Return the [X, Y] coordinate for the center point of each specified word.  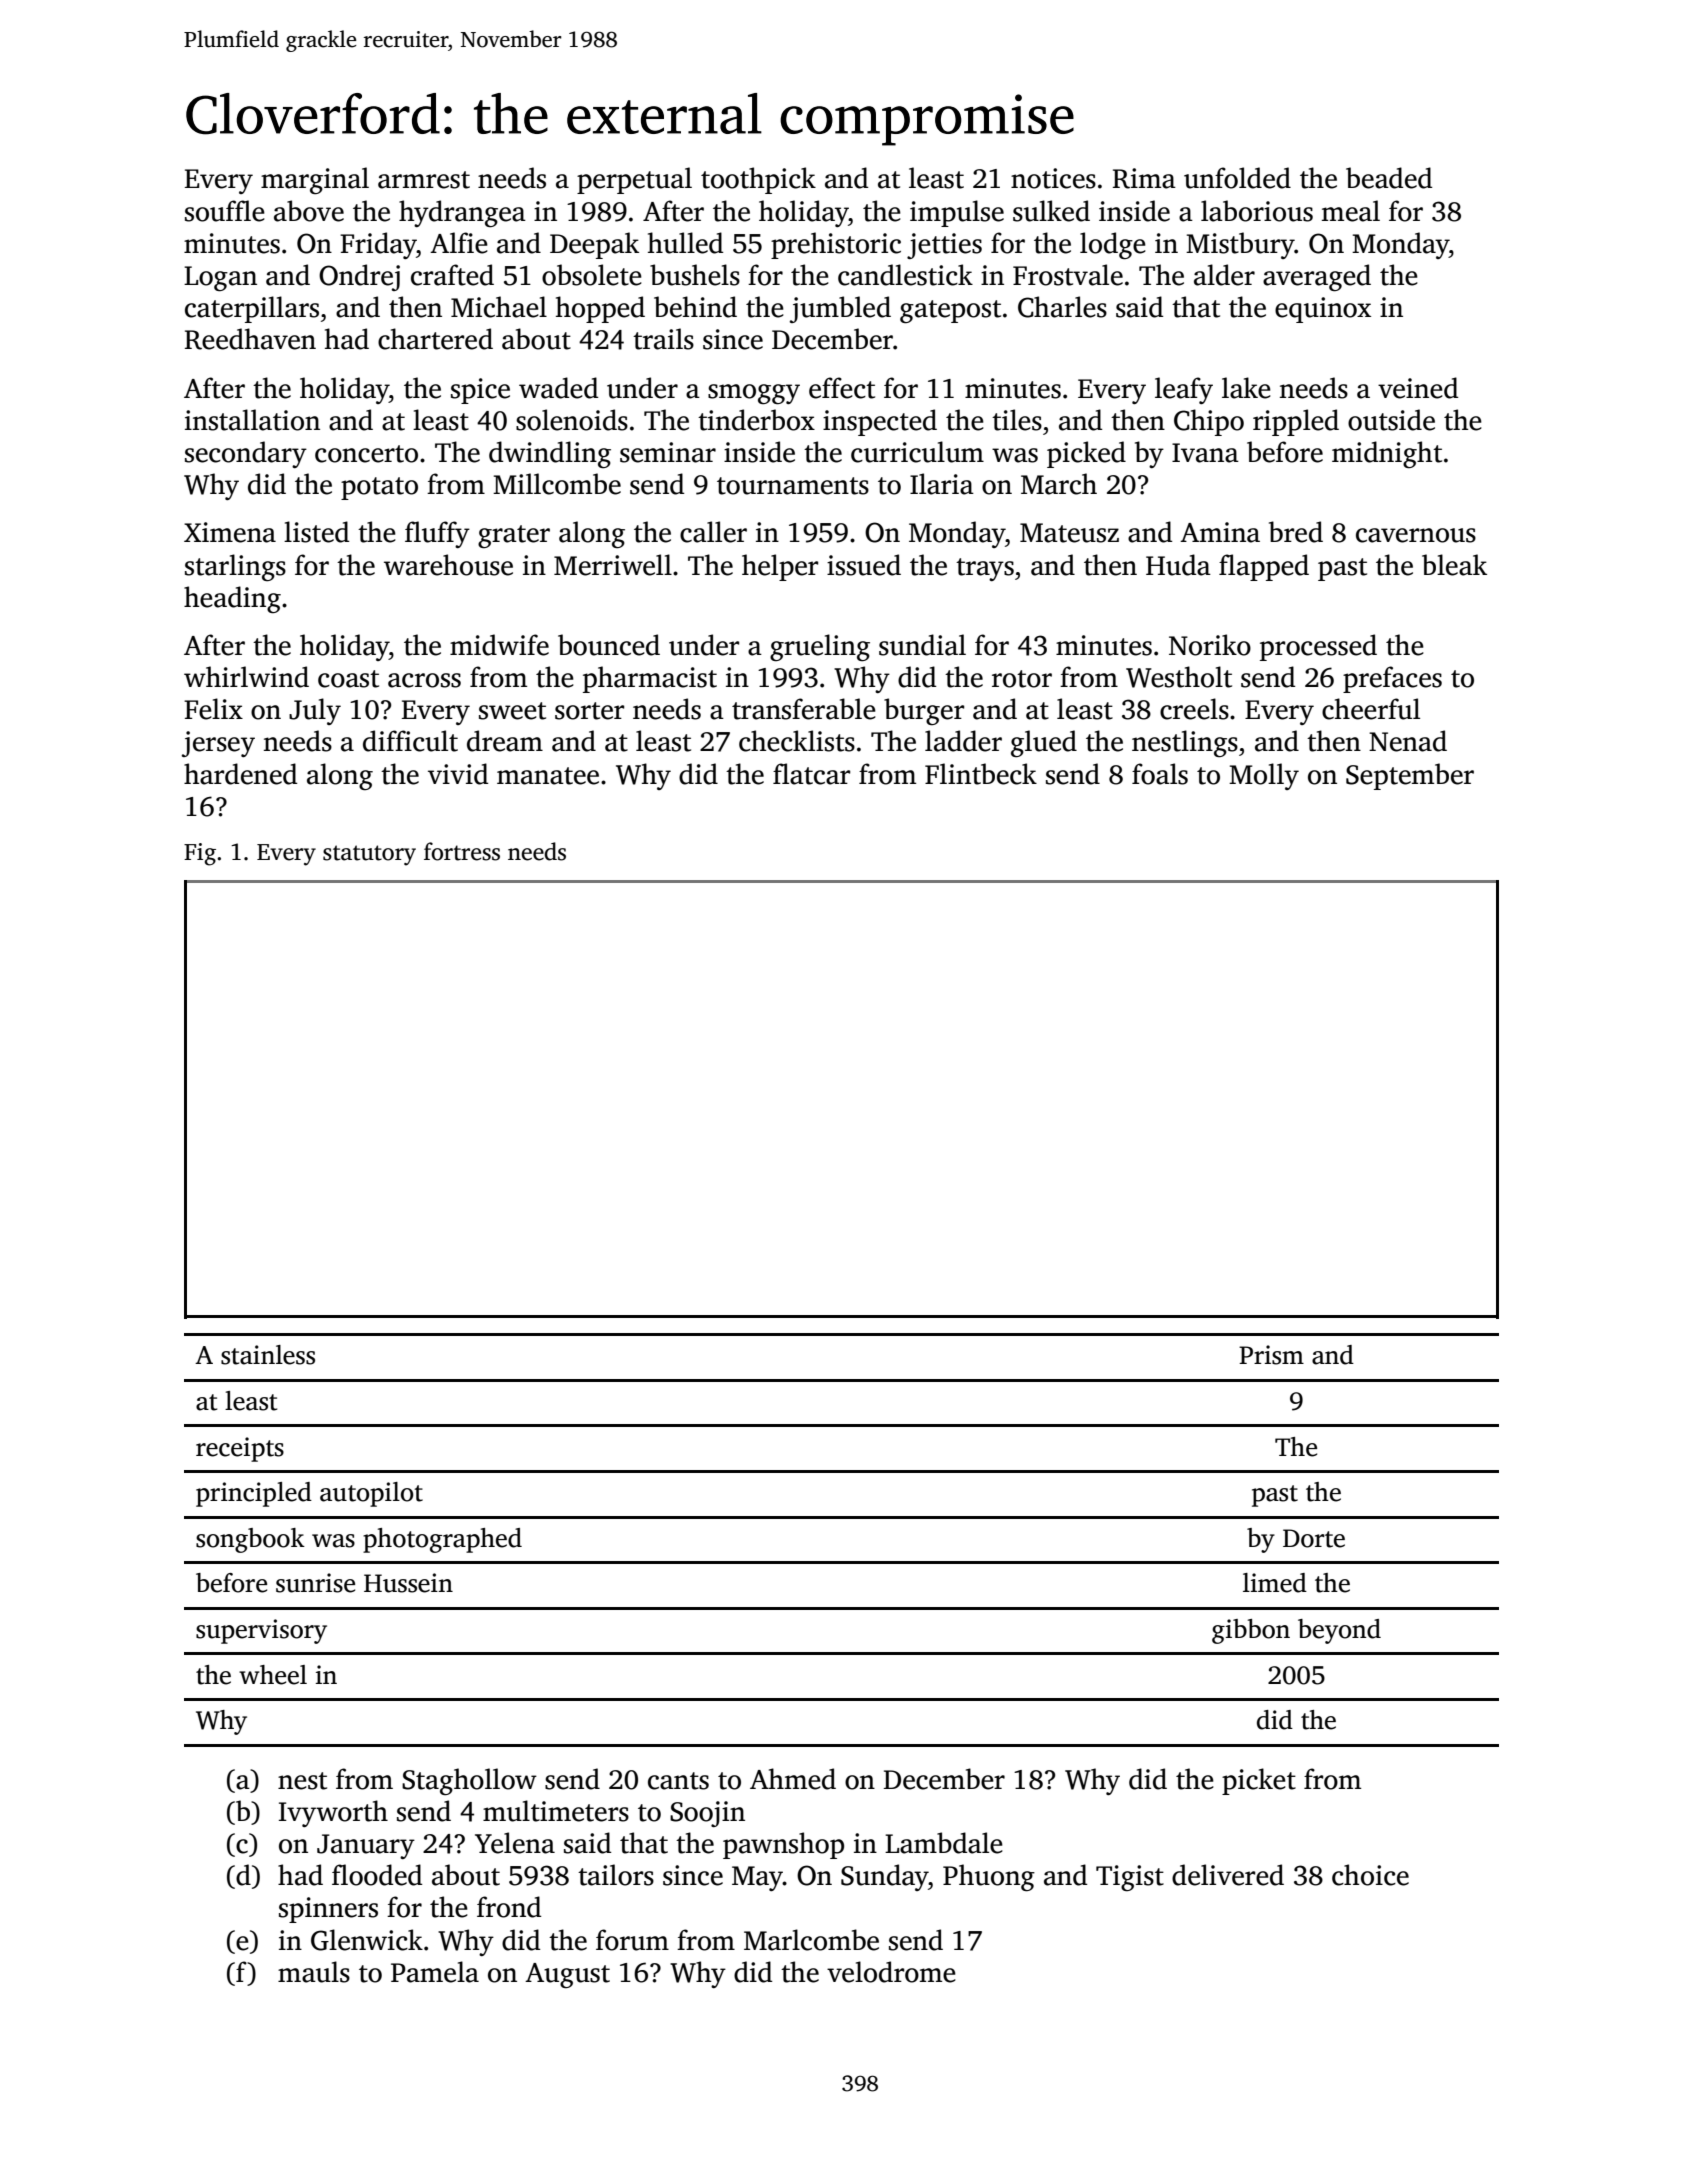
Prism [1271, 1355]
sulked [1051, 211]
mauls [314, 1972]
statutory [369, 855]
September [1410, 776]
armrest [424, 180]
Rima [1144, 178]
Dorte [1314, 1538]
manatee [548, 776]
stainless [268, 1355]
